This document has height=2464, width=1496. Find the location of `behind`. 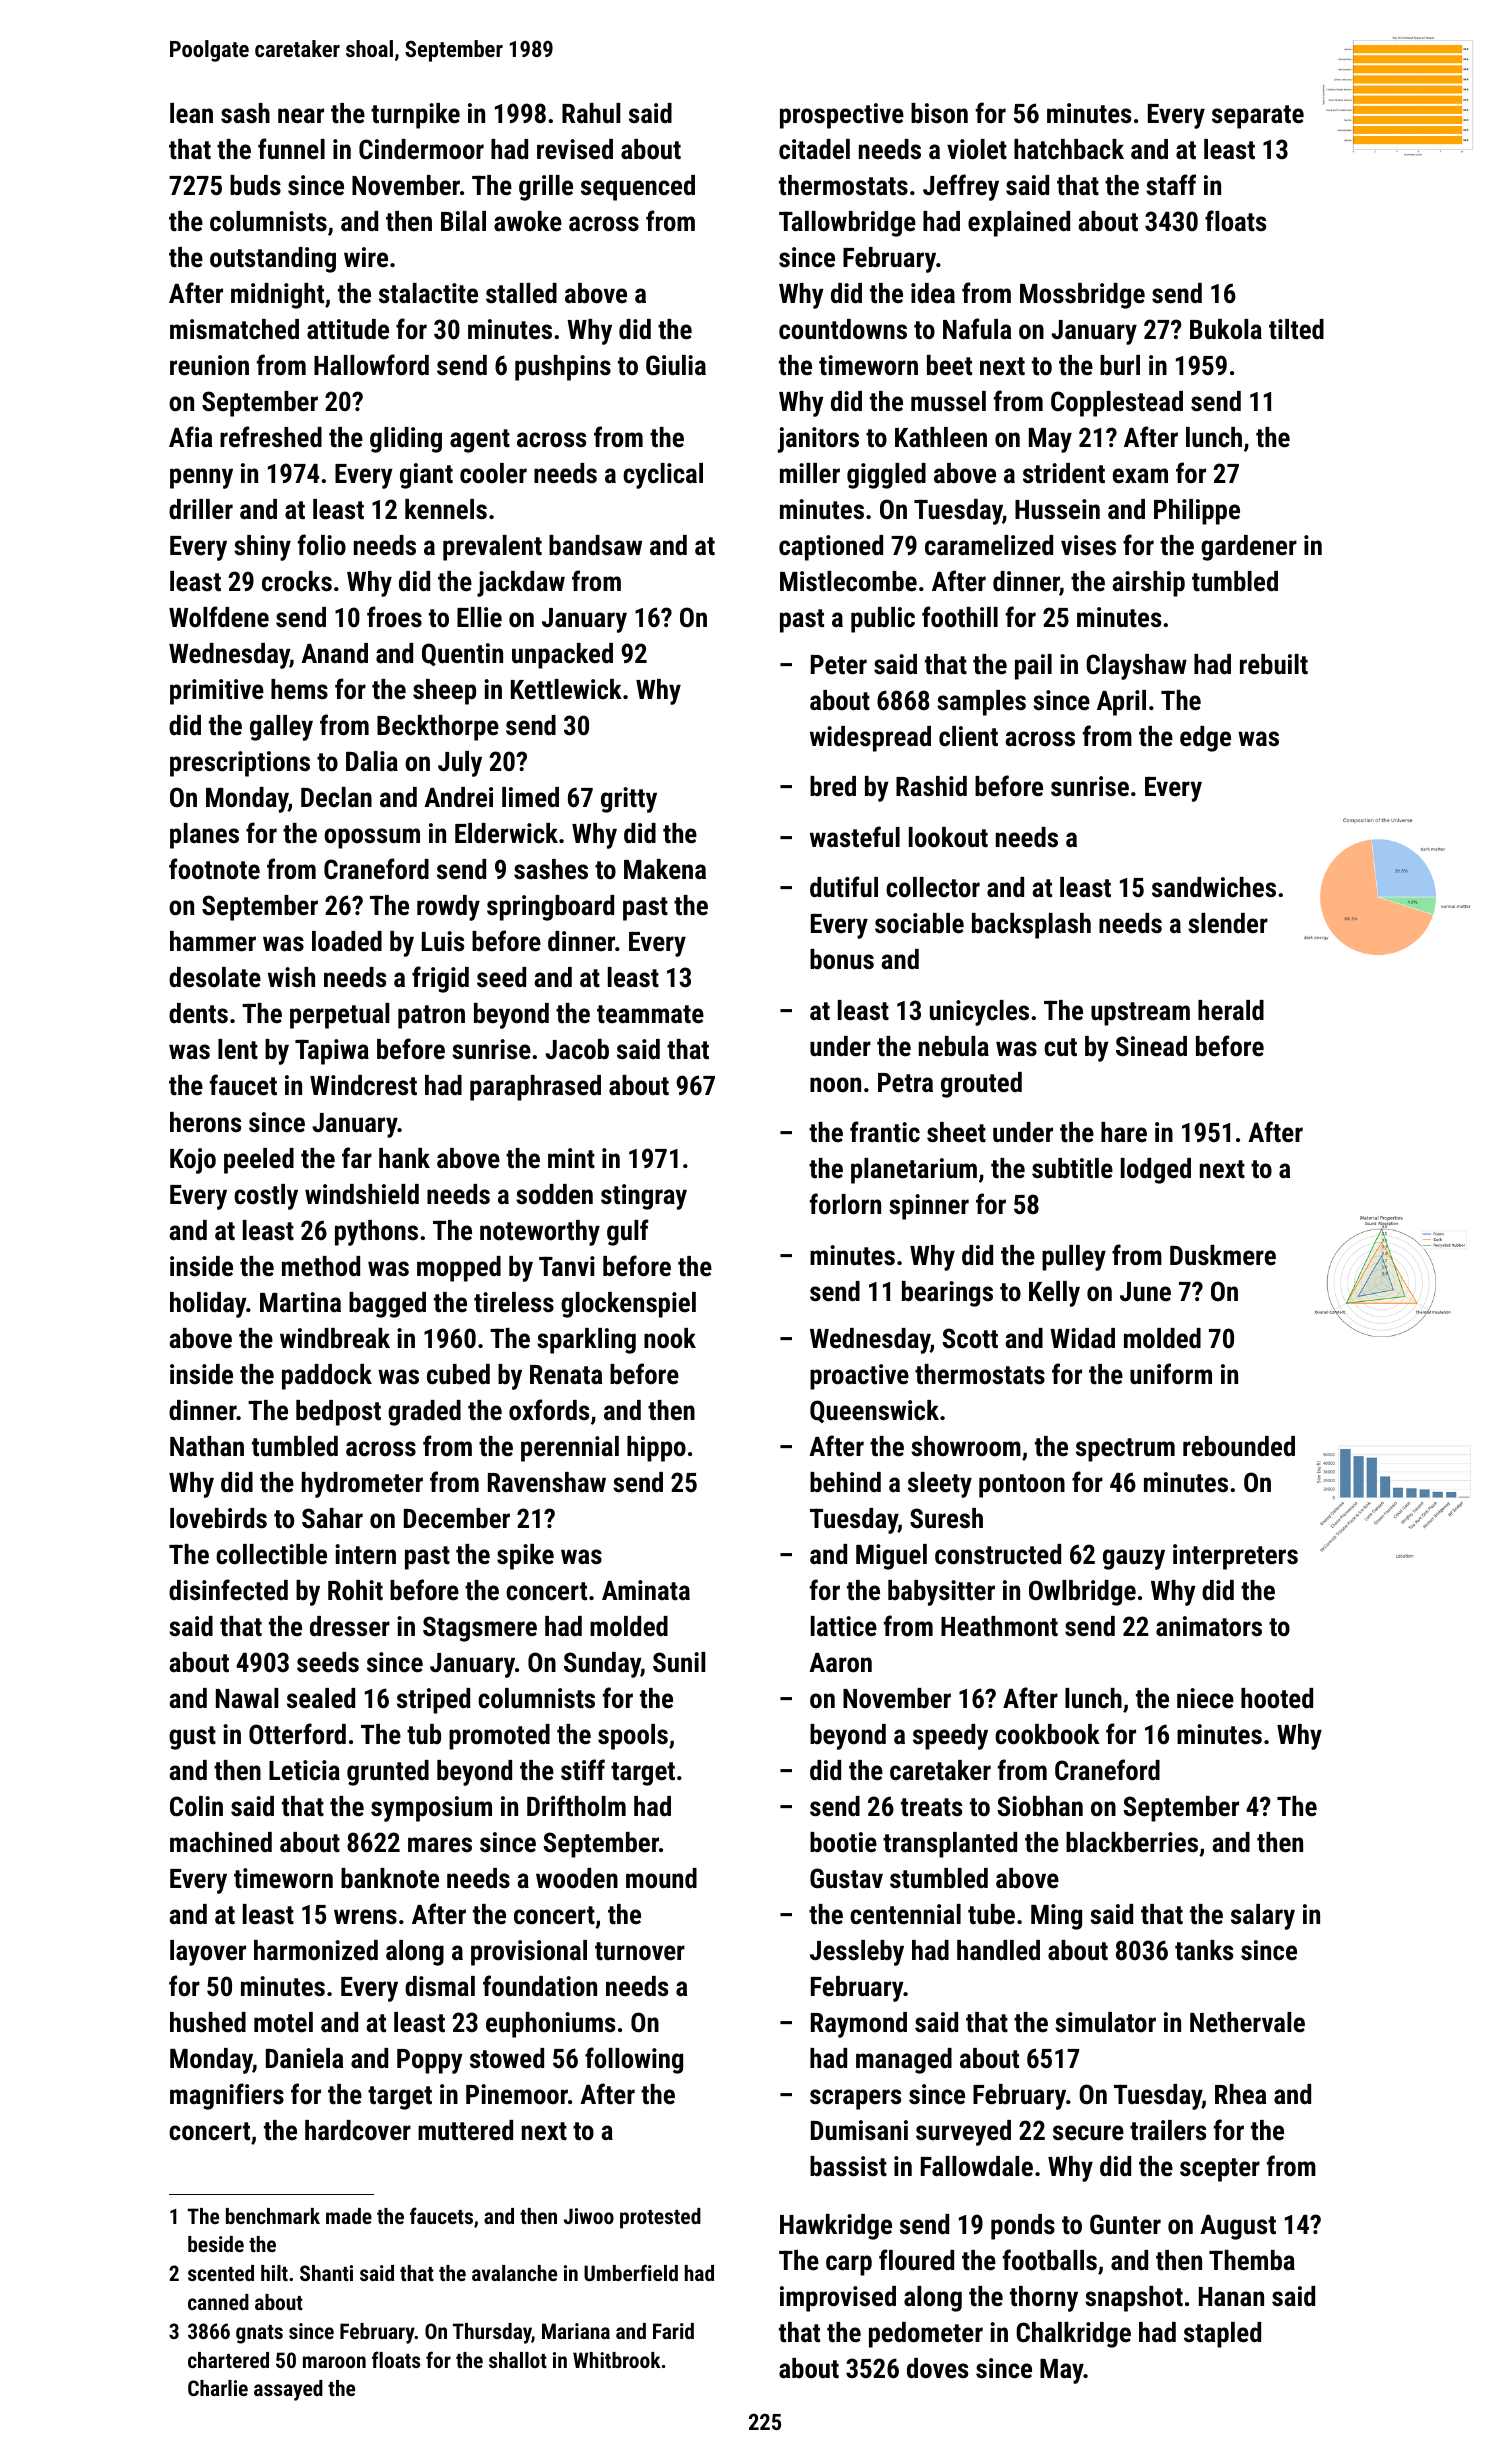

behind is located at coordinates (845, 1482).
